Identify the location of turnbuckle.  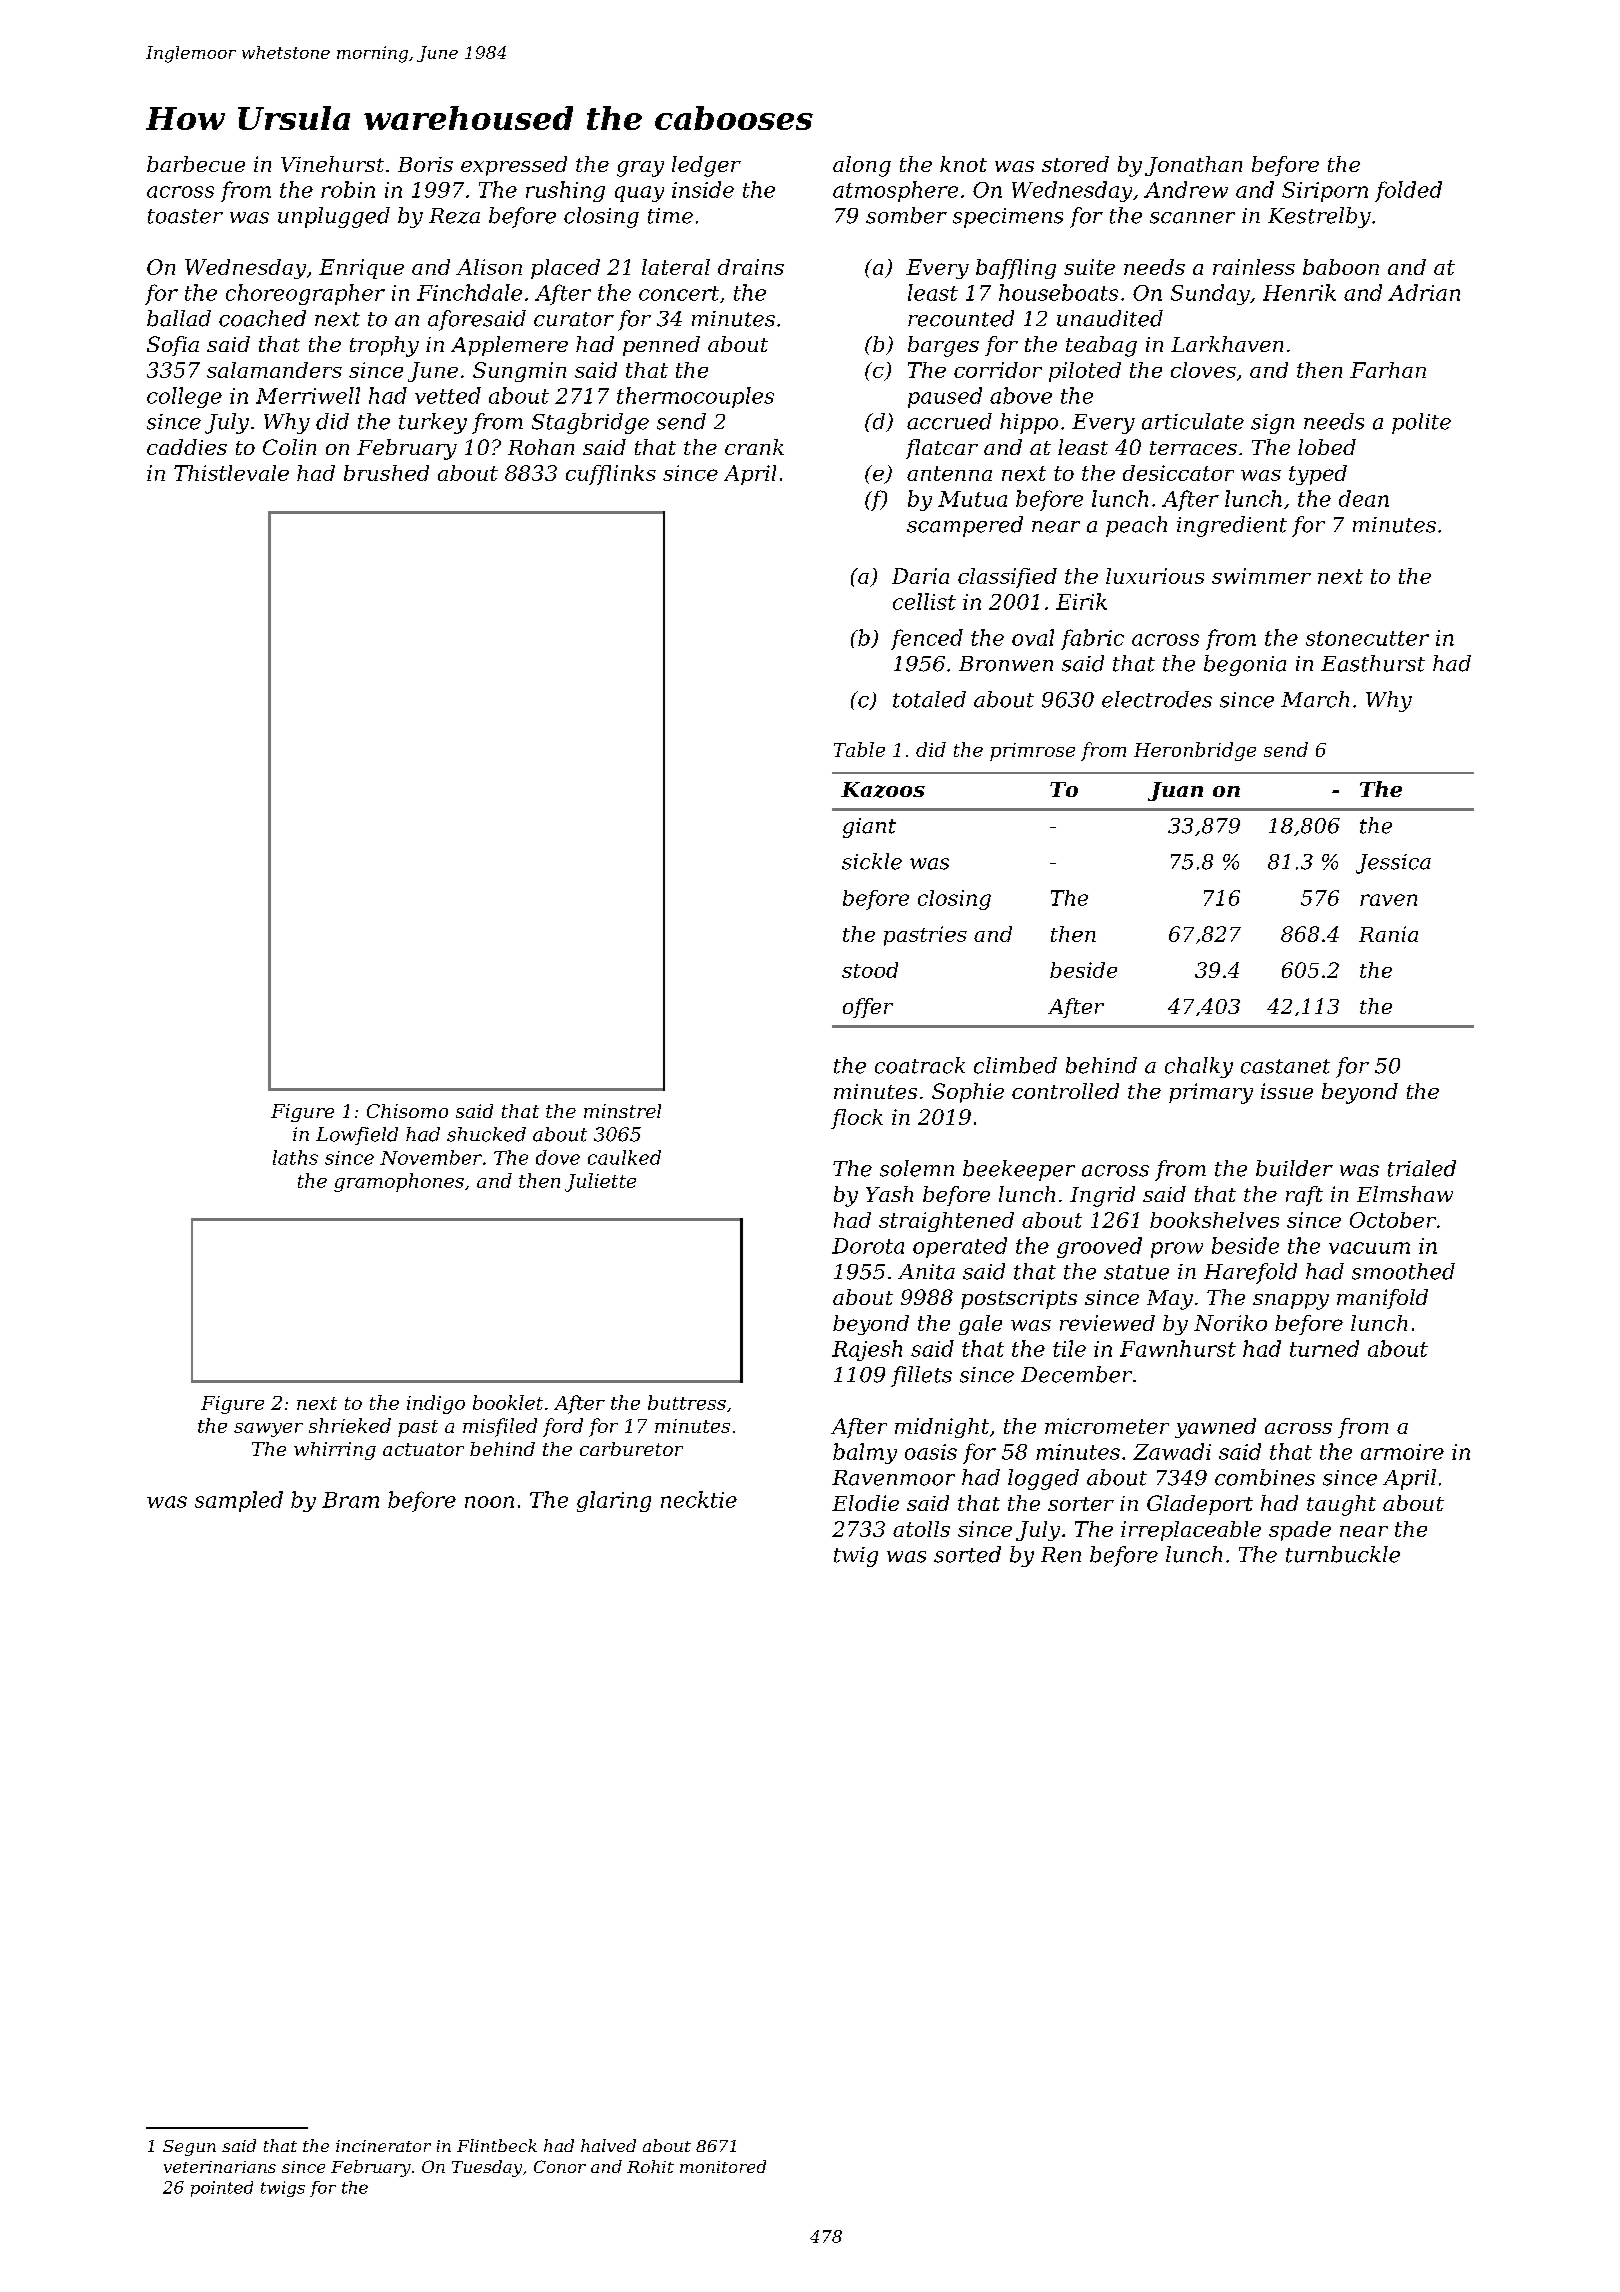
(1343, 1554).
